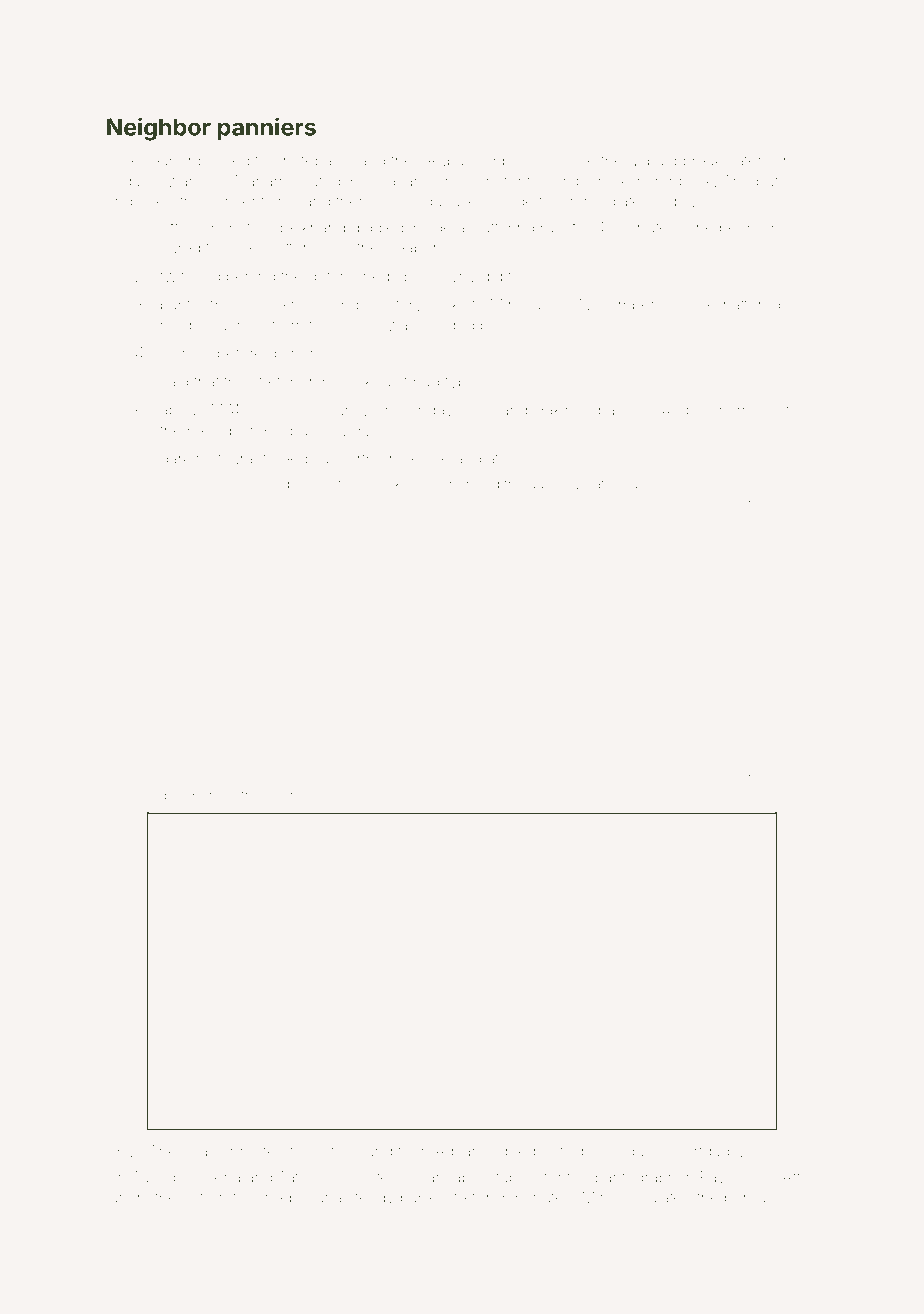 The image size is (924, 1314). Describe the element at coordinates (492, 276) in the screenshot. I see `did` at that location.
